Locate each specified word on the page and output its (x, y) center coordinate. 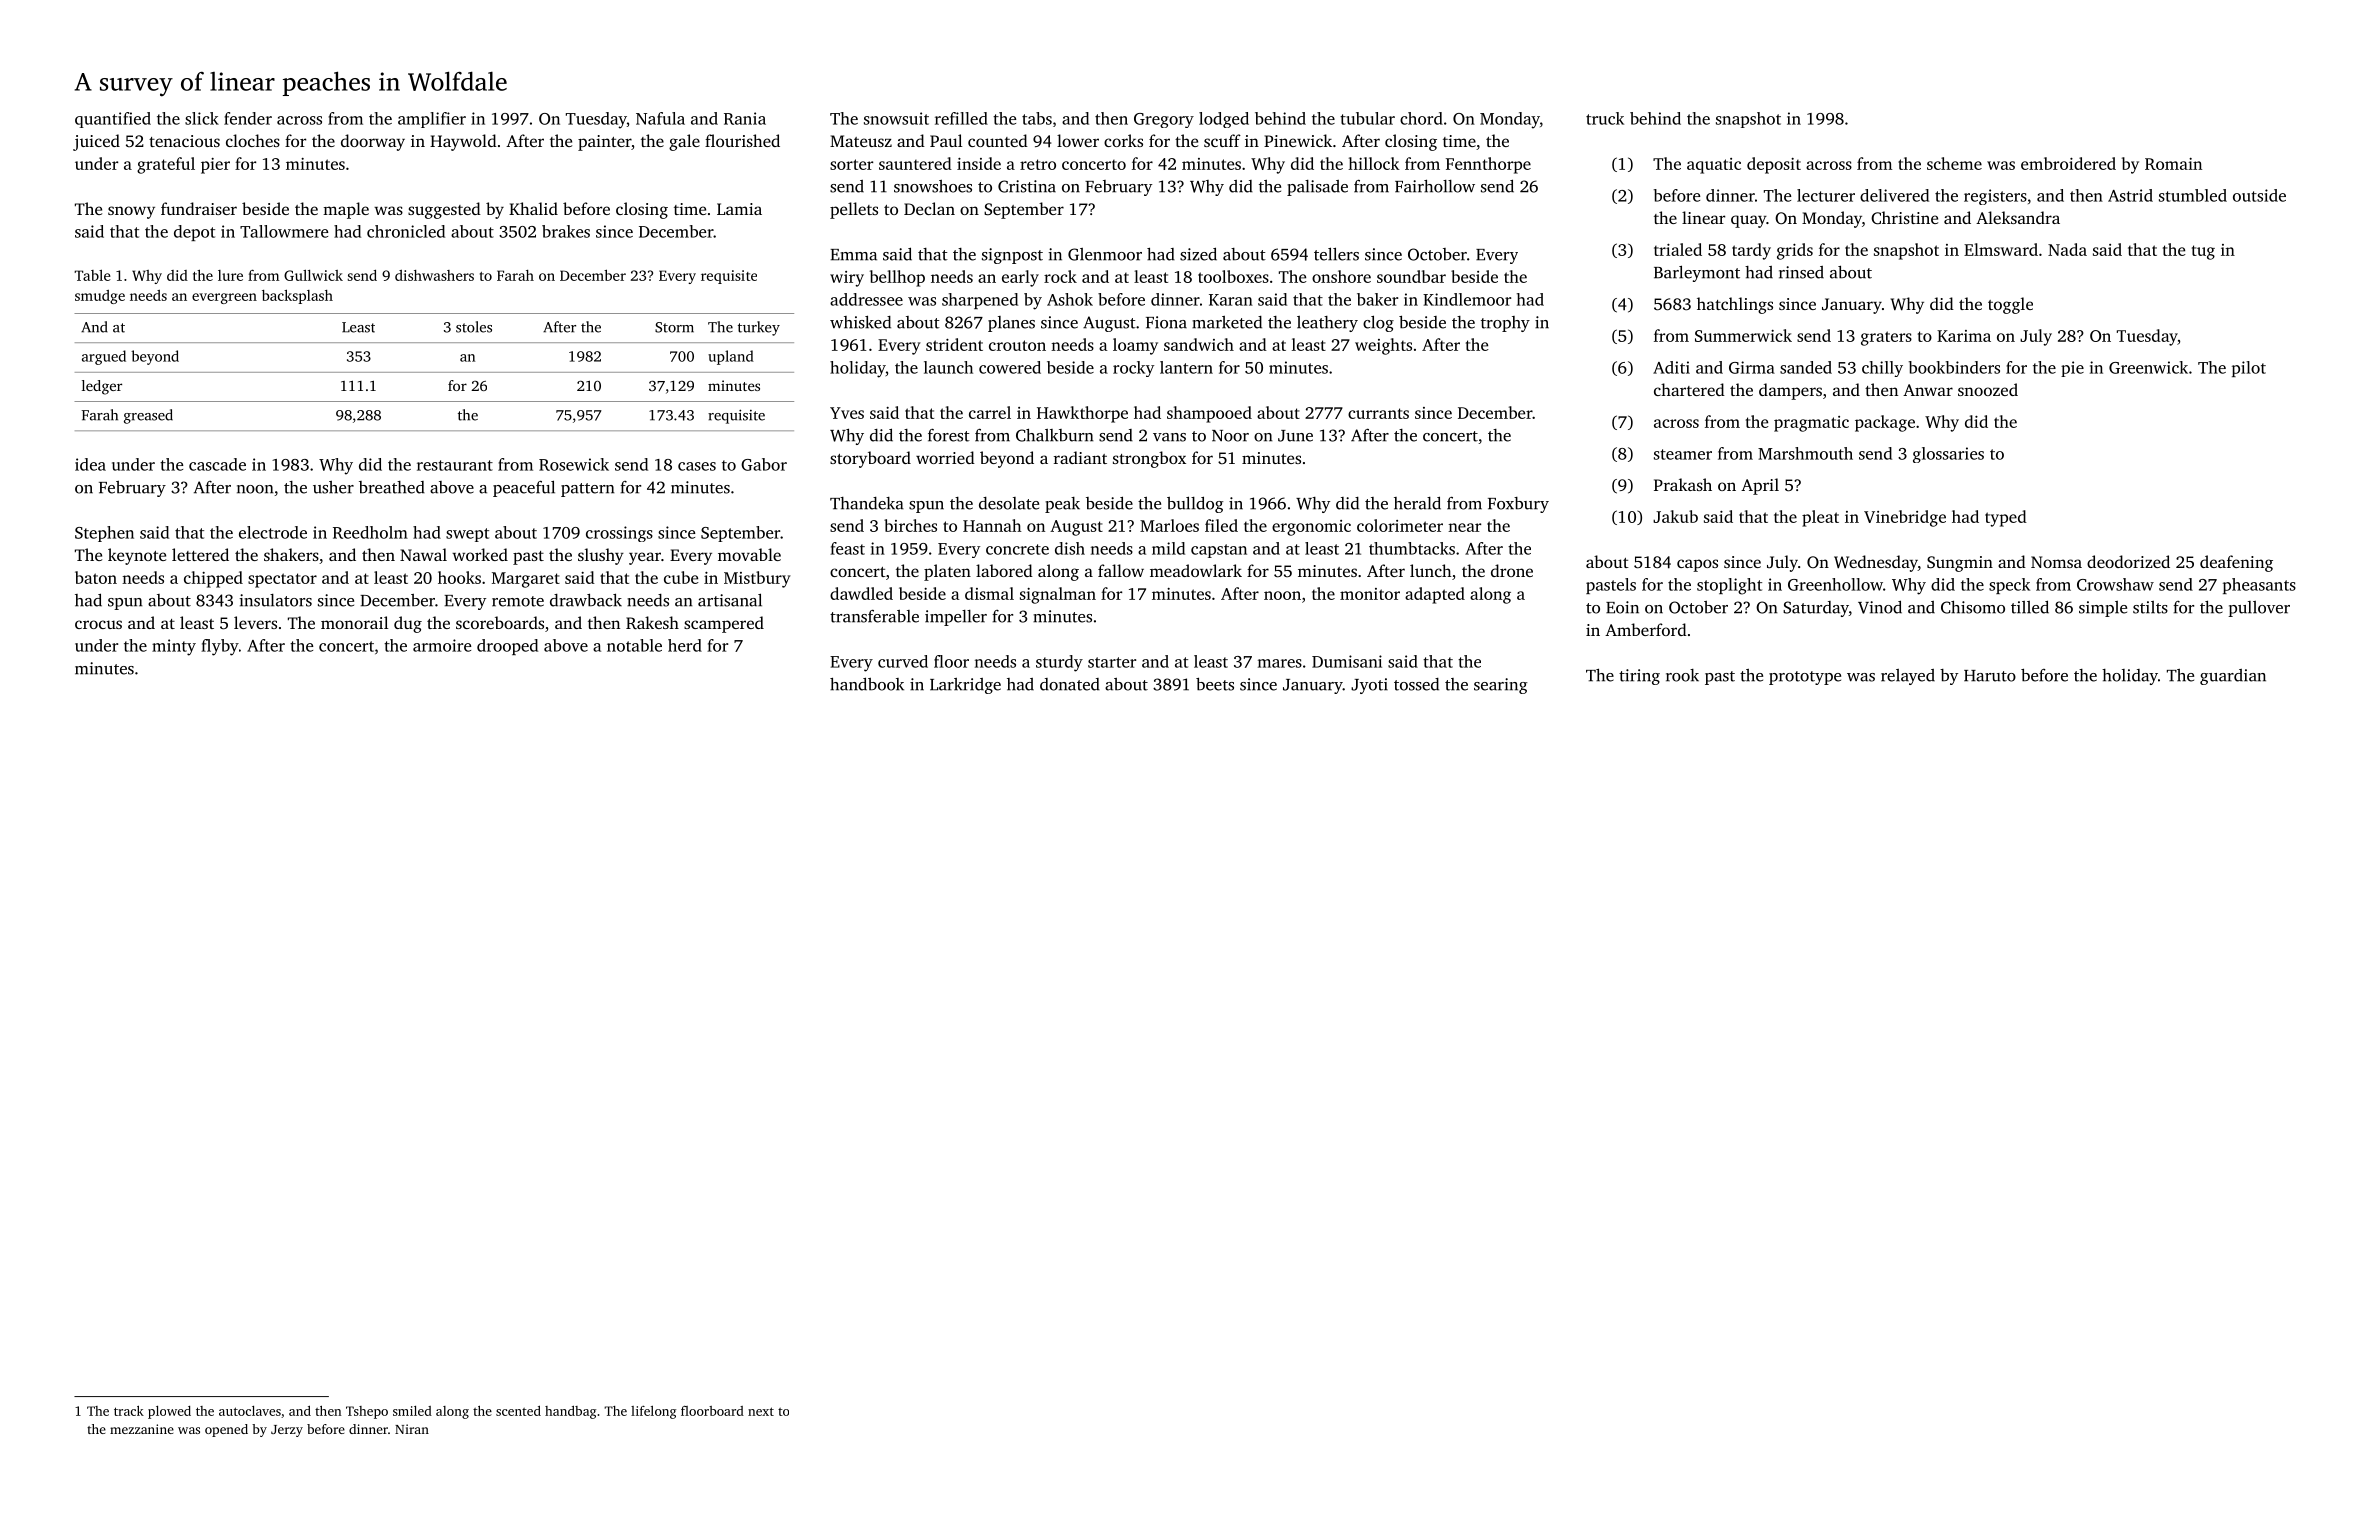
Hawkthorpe (1082, 414)
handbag (570, 1412)
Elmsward (2001, 249)
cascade (217, 464)
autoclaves (250, 1411)
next (761, 1411)
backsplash (297, 296)
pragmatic (1811, 424)
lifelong (653, 1412)
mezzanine (142, 1429)
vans (1169, 437)
